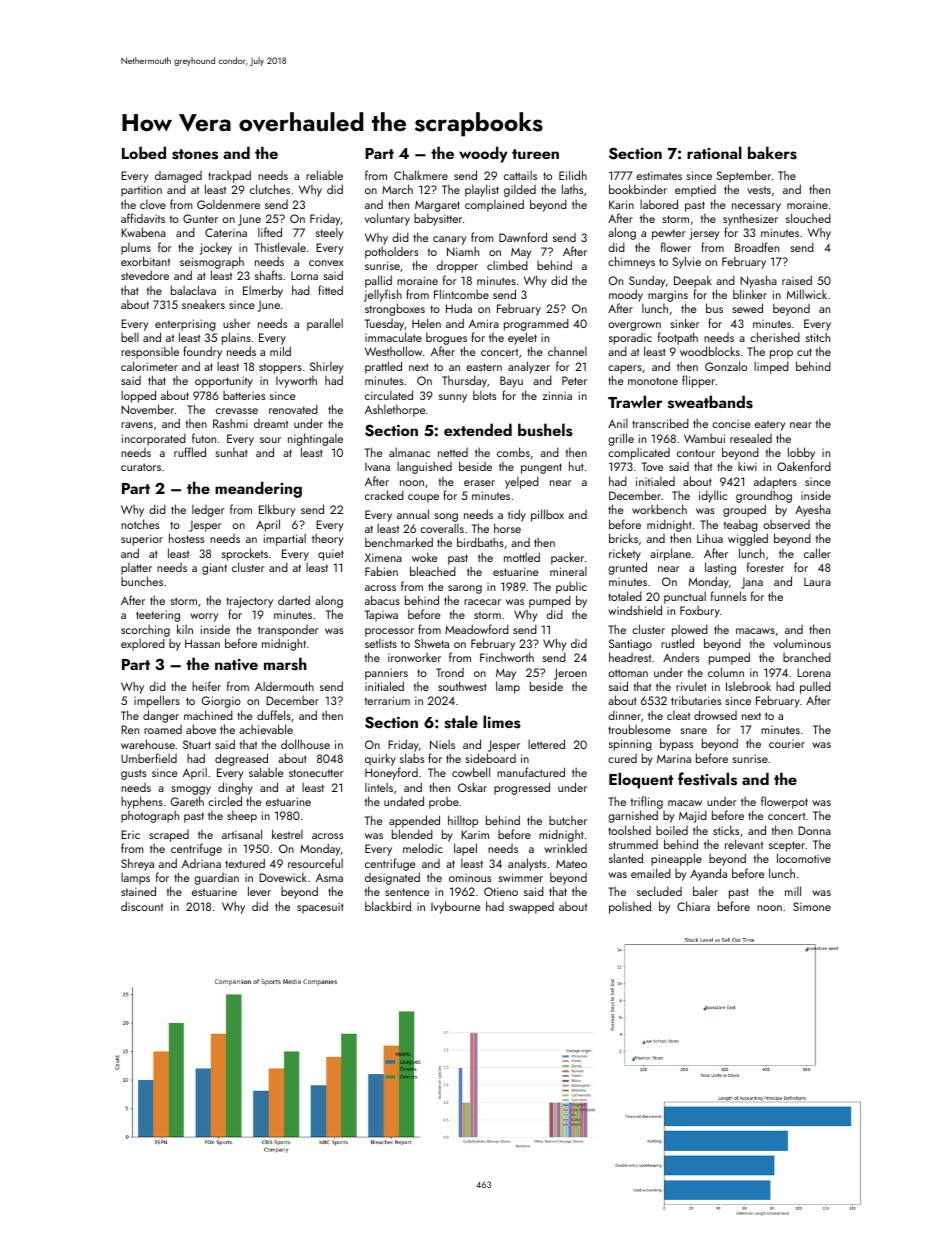  What do you see at coordinates (507, 657) in the screenshot?
I see `Finchworth` at bounding box center [507, 657].
